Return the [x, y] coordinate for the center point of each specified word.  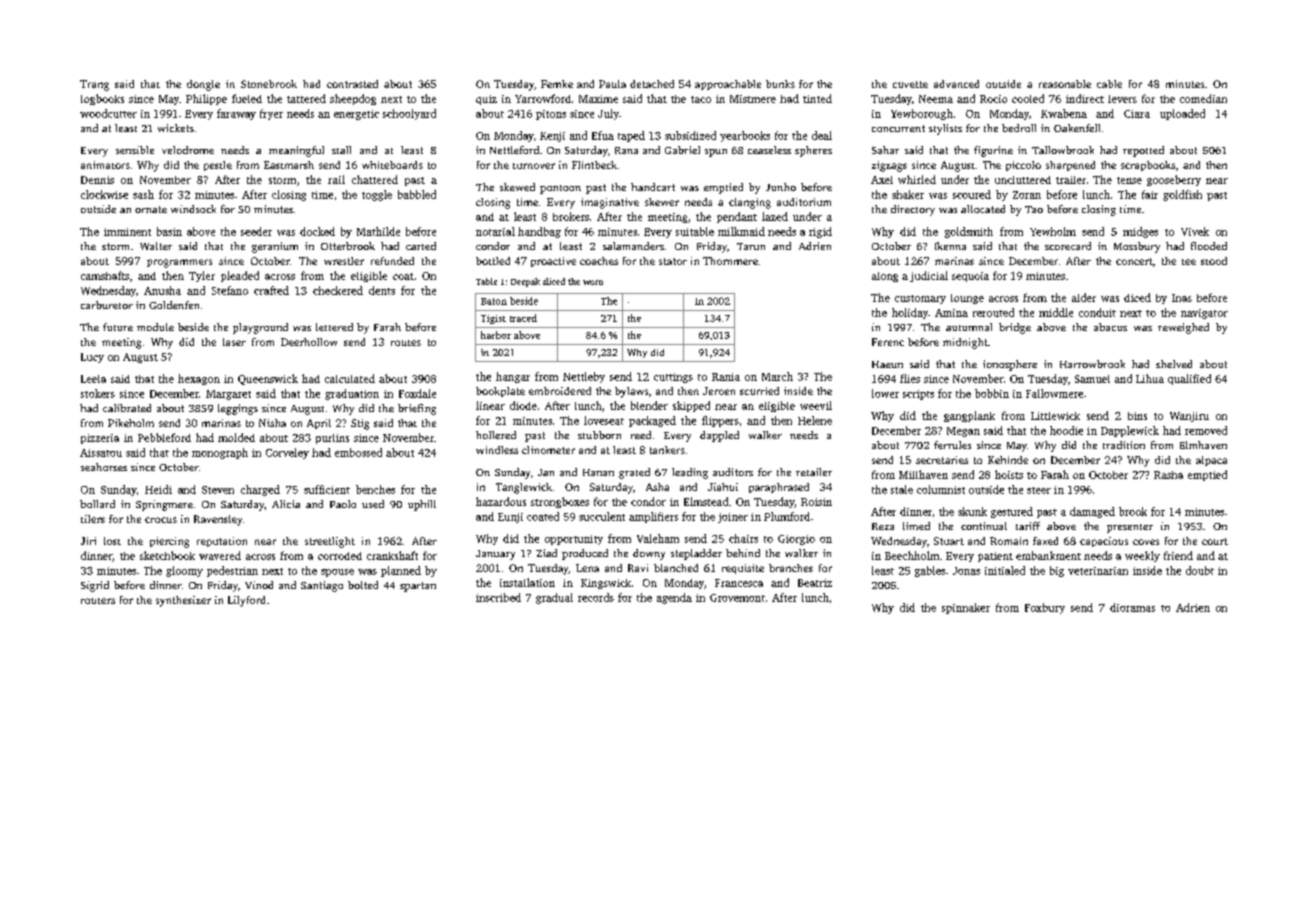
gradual [554, 598]
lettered [334, 327]
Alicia [286, 504]
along [885, 277]
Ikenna [950, 246]
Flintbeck [594, 165]
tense [1129, 180]
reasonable [1065, 84]
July [608, 114]
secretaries [942, 460]
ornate [151, 209]
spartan [418, 587]
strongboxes [560, 502]
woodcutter [108, 113]
